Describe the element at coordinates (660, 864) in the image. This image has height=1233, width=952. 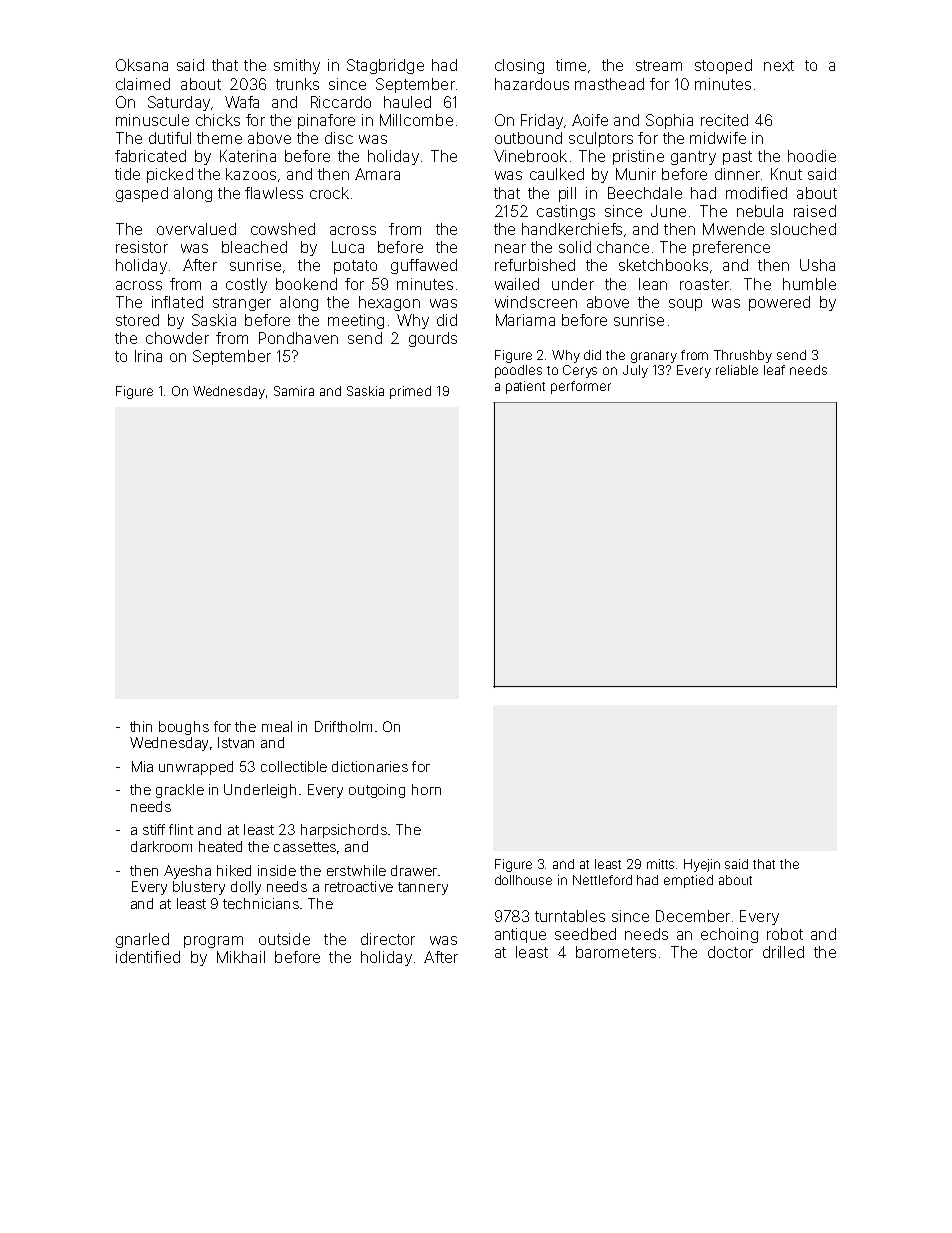
I see `mitts` at that location.
